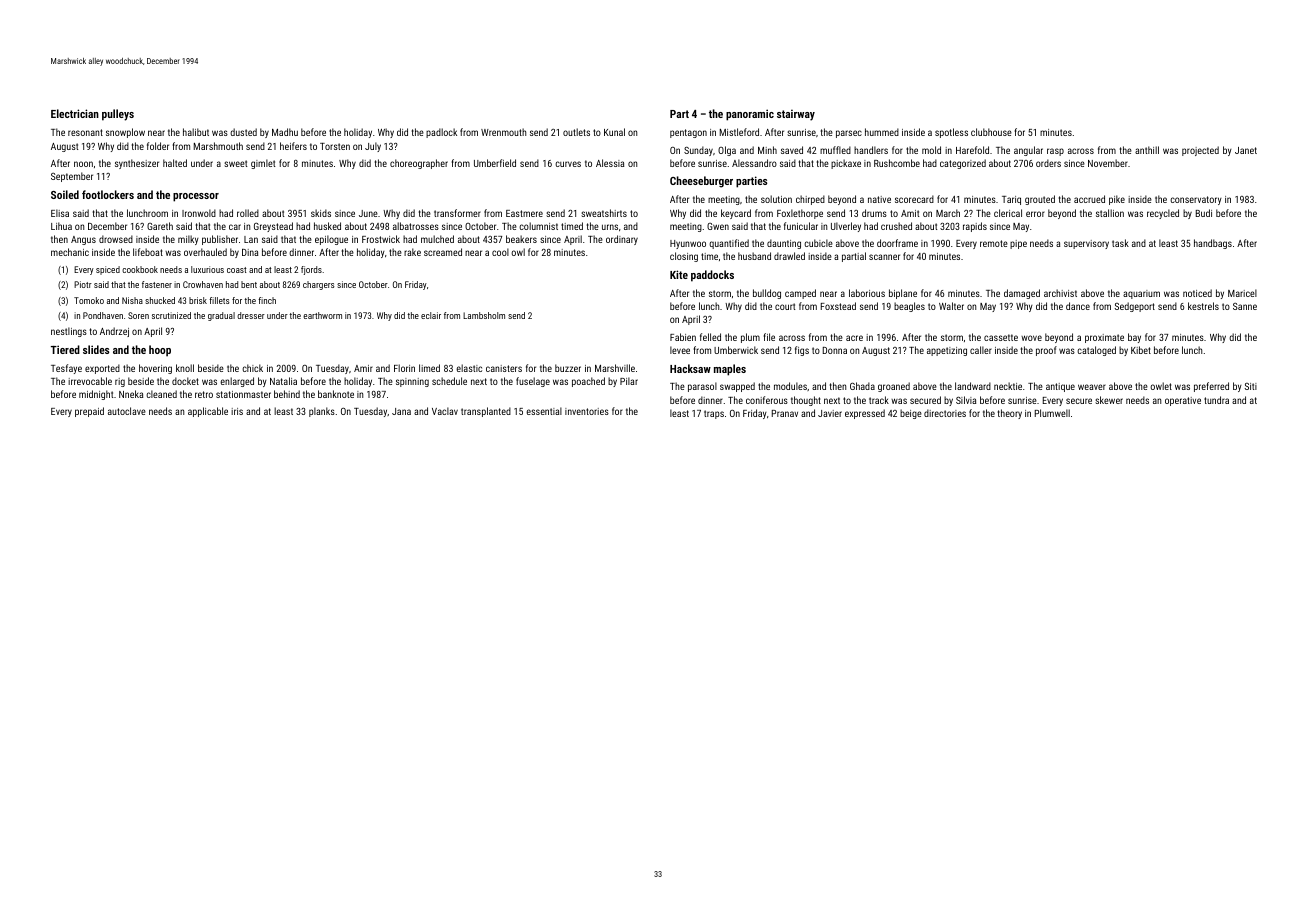  What do you see at coordinates (196, 197) in the screenshot?
I see `processor` at bounding box center [196, 197].
